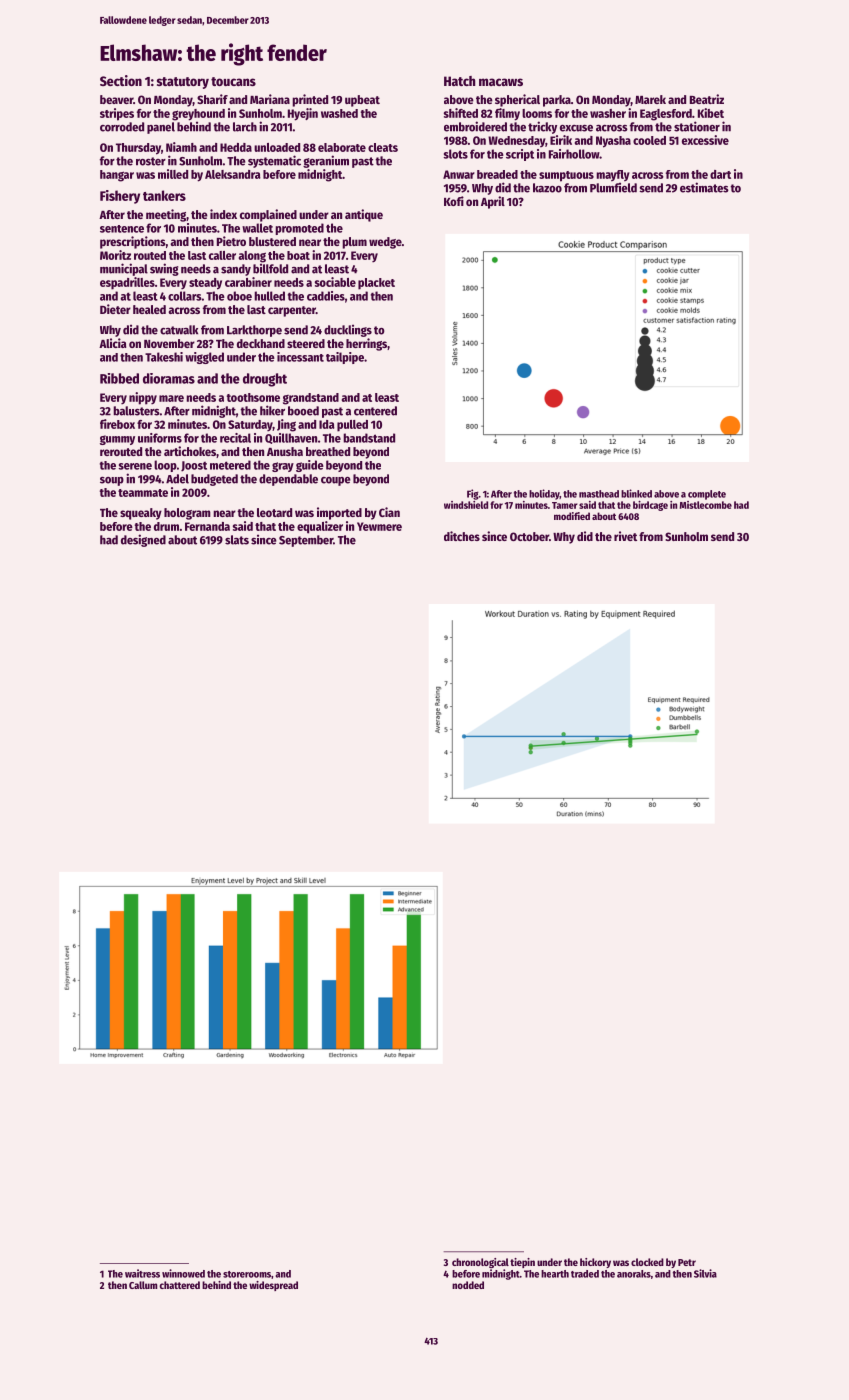 This screenshot has width=849, height=1400. Describe the element at coordinates (143, 540) in the screenshot. I see `designed` at that location.
